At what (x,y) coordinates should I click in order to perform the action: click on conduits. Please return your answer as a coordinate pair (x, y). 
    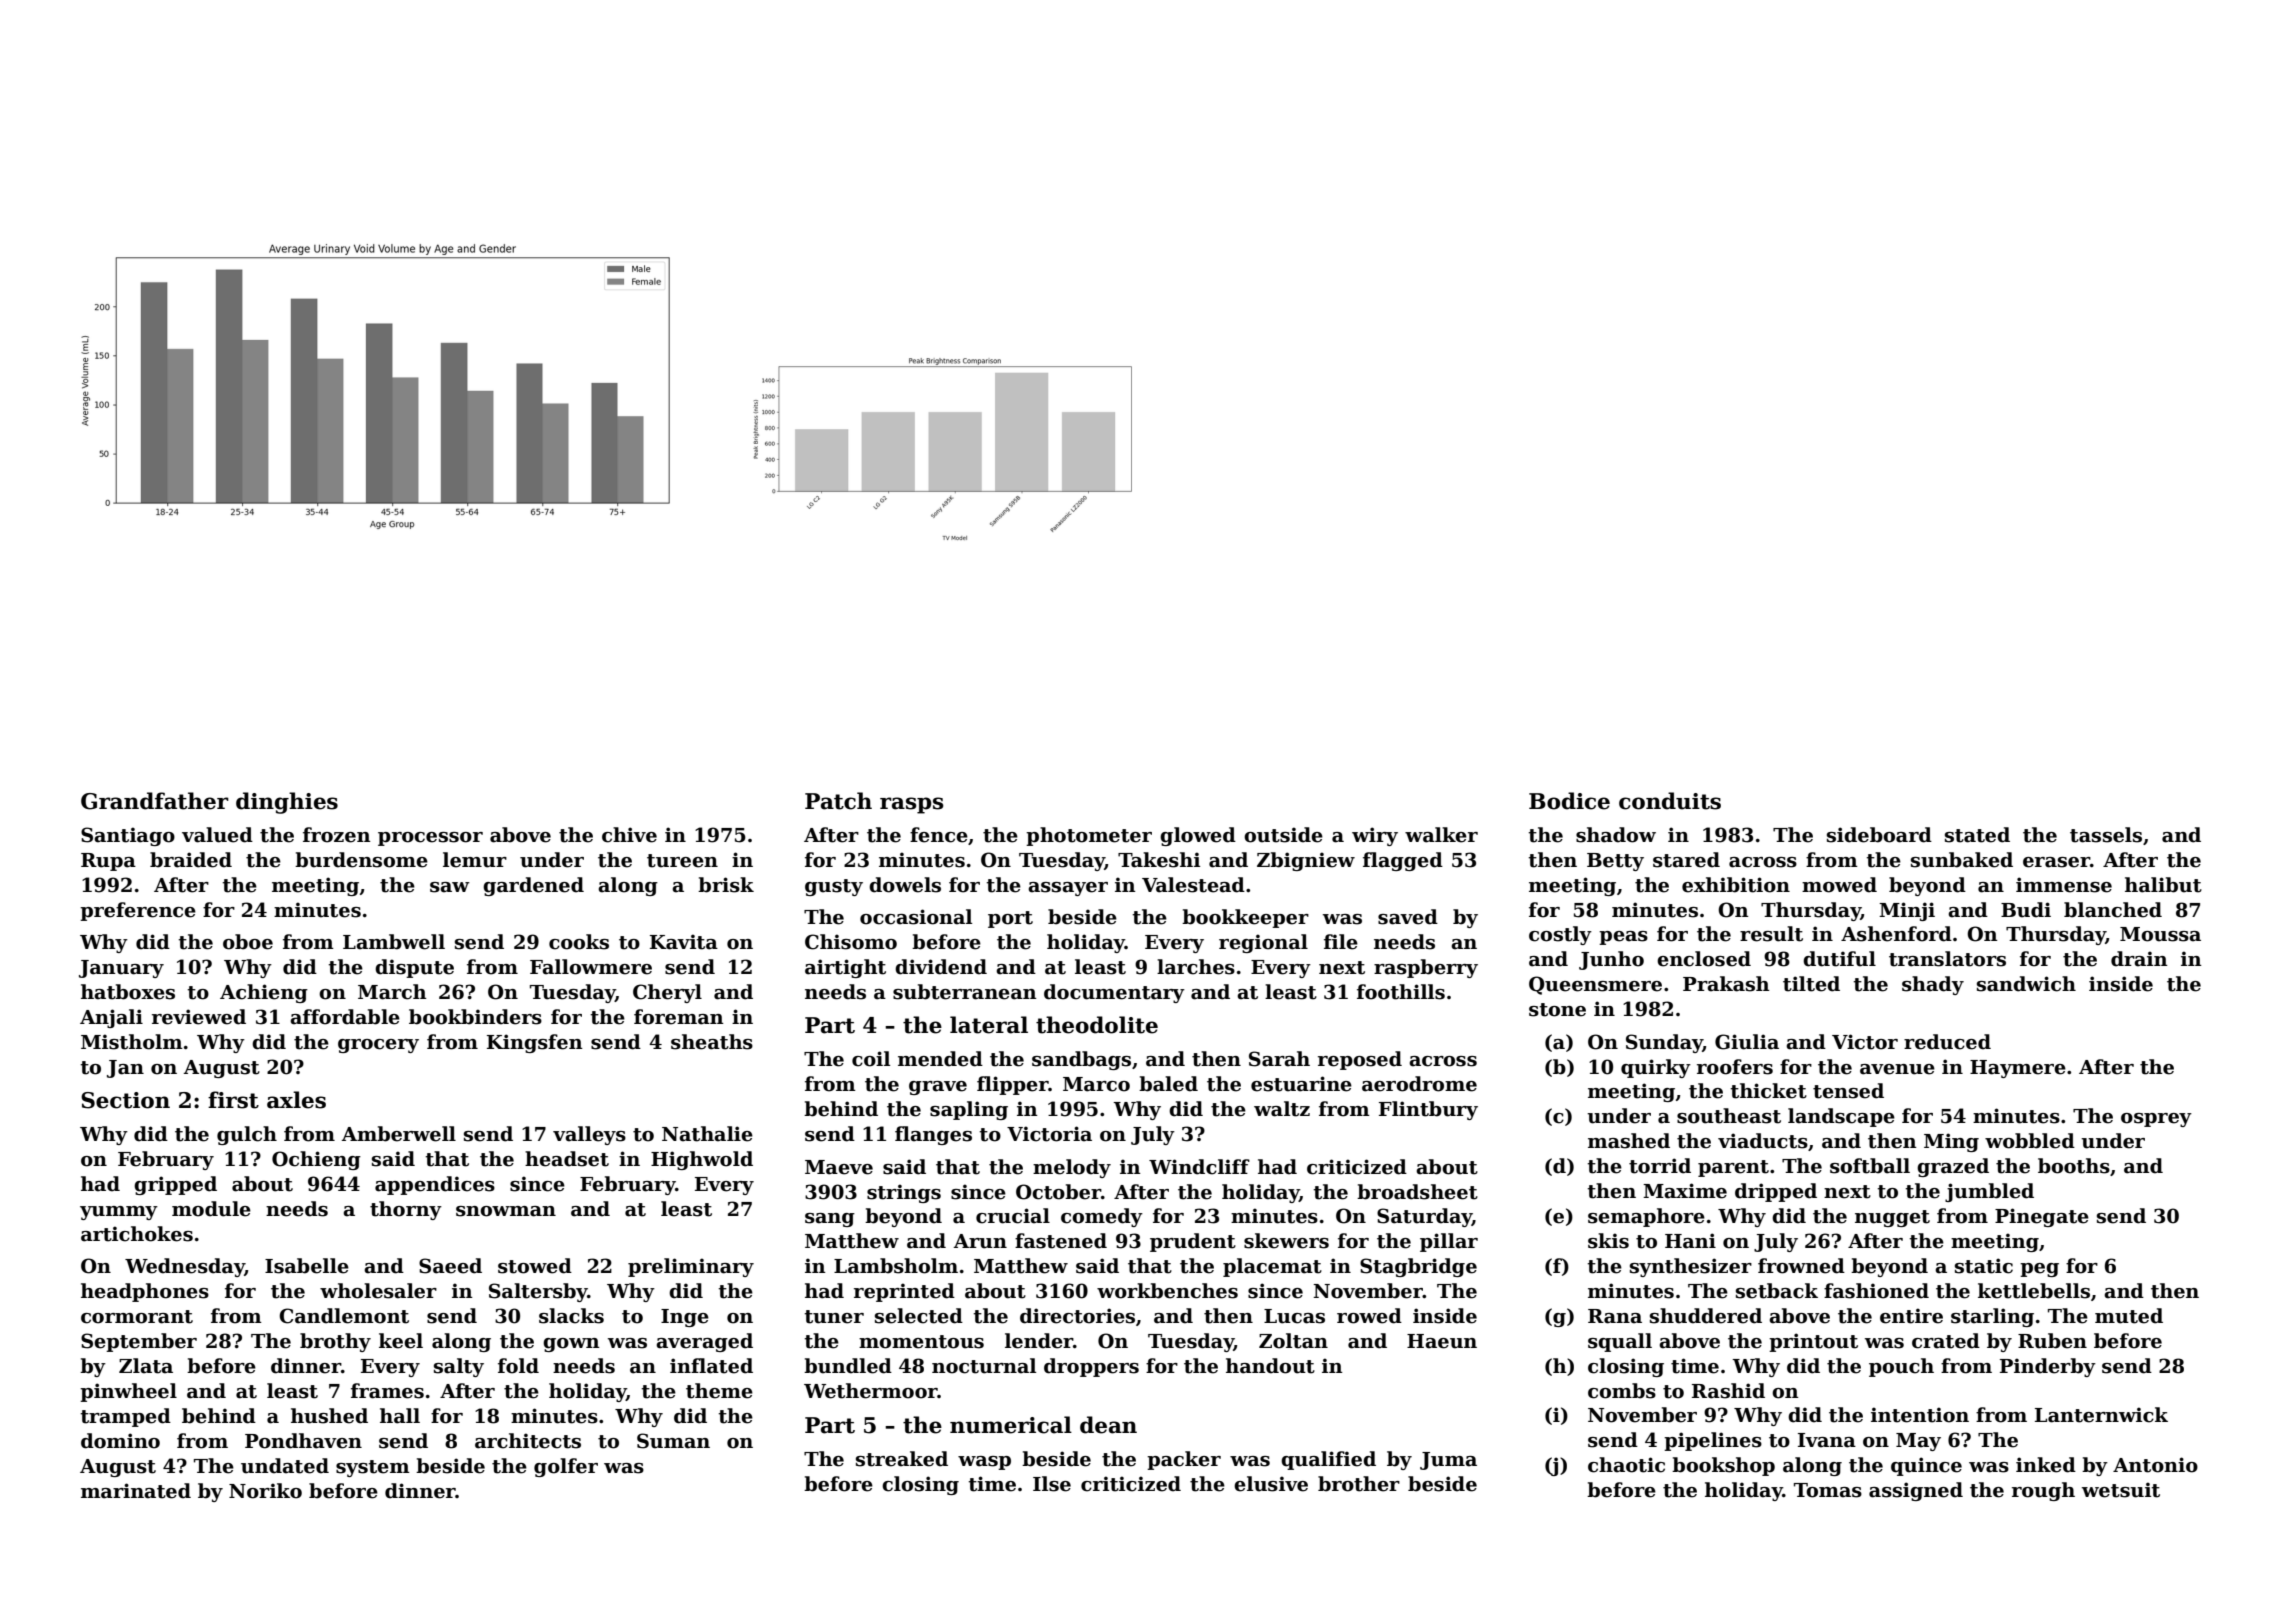
    Looking at the image, I should click on (1670, 801).
